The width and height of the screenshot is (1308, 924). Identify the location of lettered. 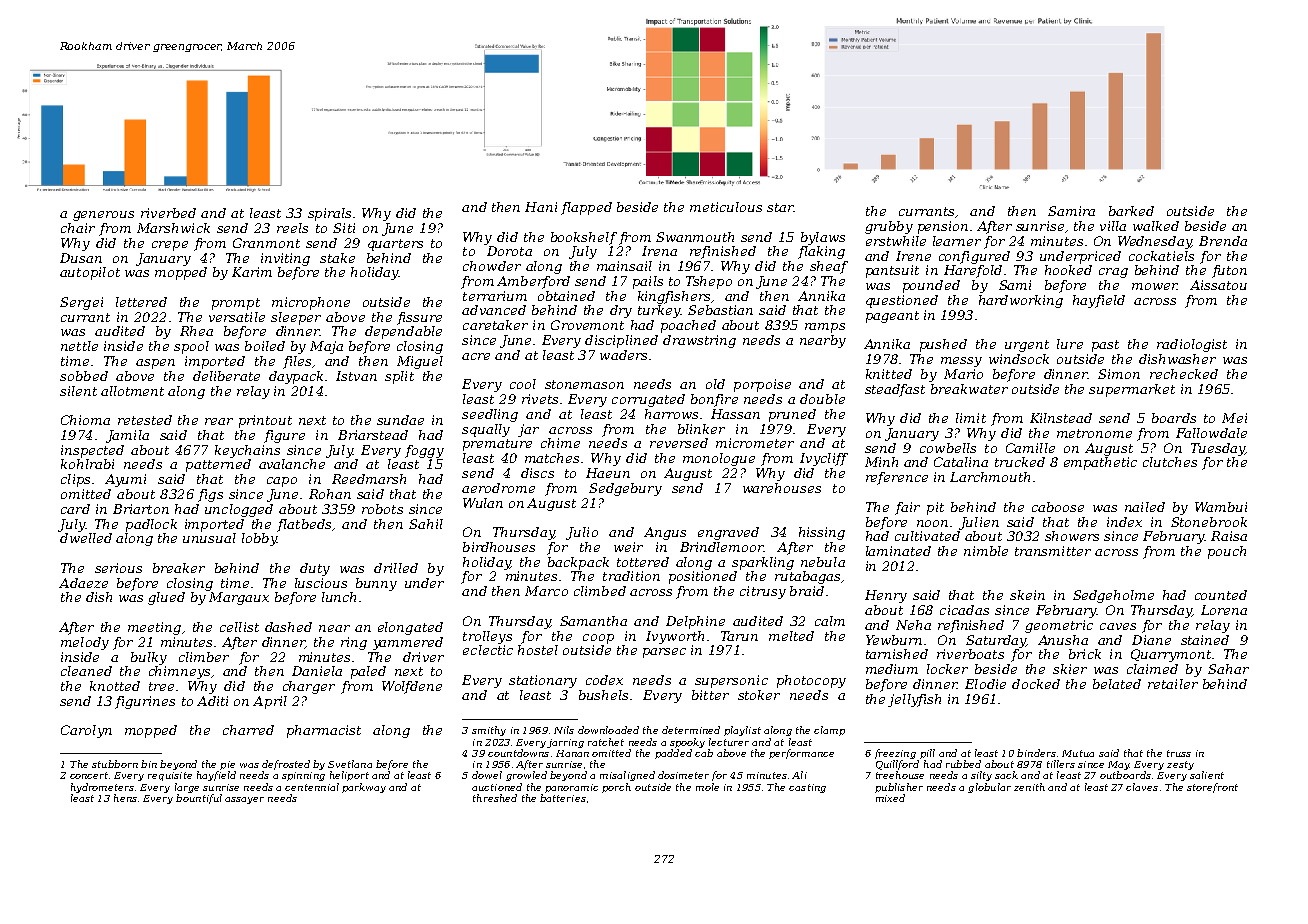
(141, 302).
